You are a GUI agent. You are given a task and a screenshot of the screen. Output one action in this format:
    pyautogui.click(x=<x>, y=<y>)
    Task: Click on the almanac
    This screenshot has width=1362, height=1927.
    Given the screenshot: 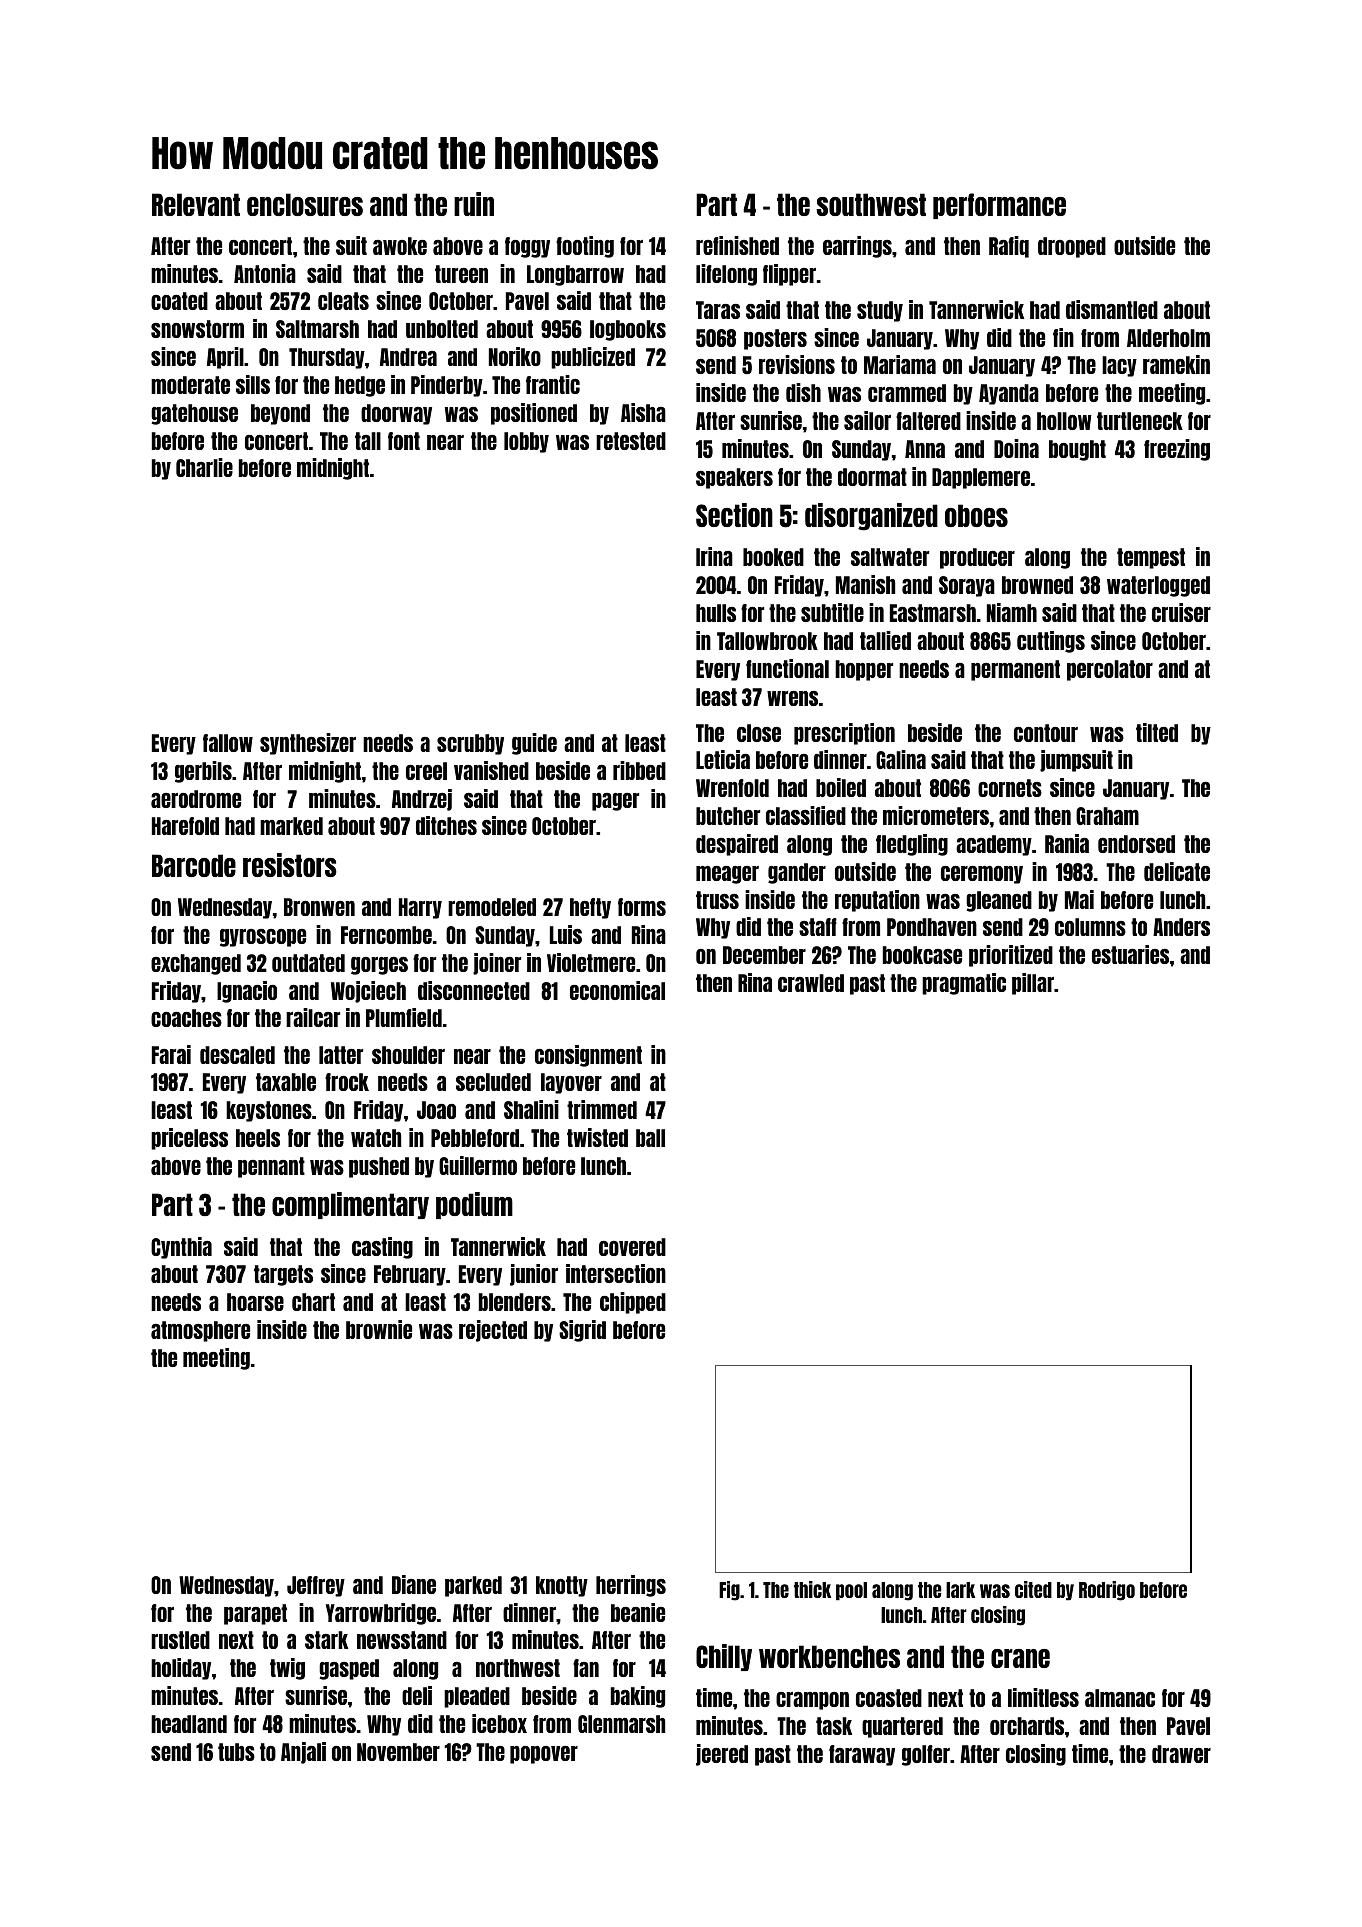 What is the action you would take?
    pyautogui.click(x=1120, y=1698)
